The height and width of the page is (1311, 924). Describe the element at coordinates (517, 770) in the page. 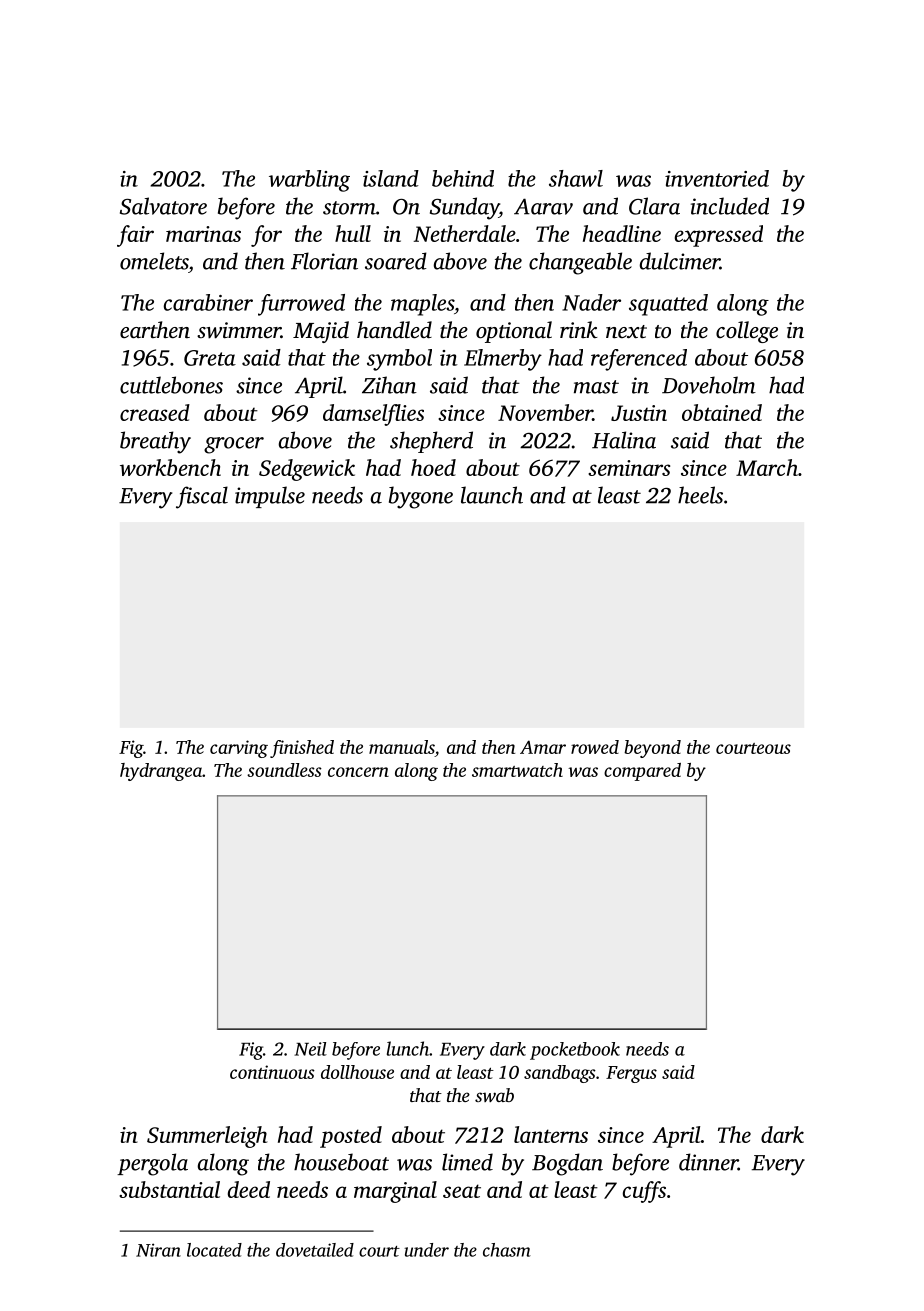

I see `smartwatch` at that location.
